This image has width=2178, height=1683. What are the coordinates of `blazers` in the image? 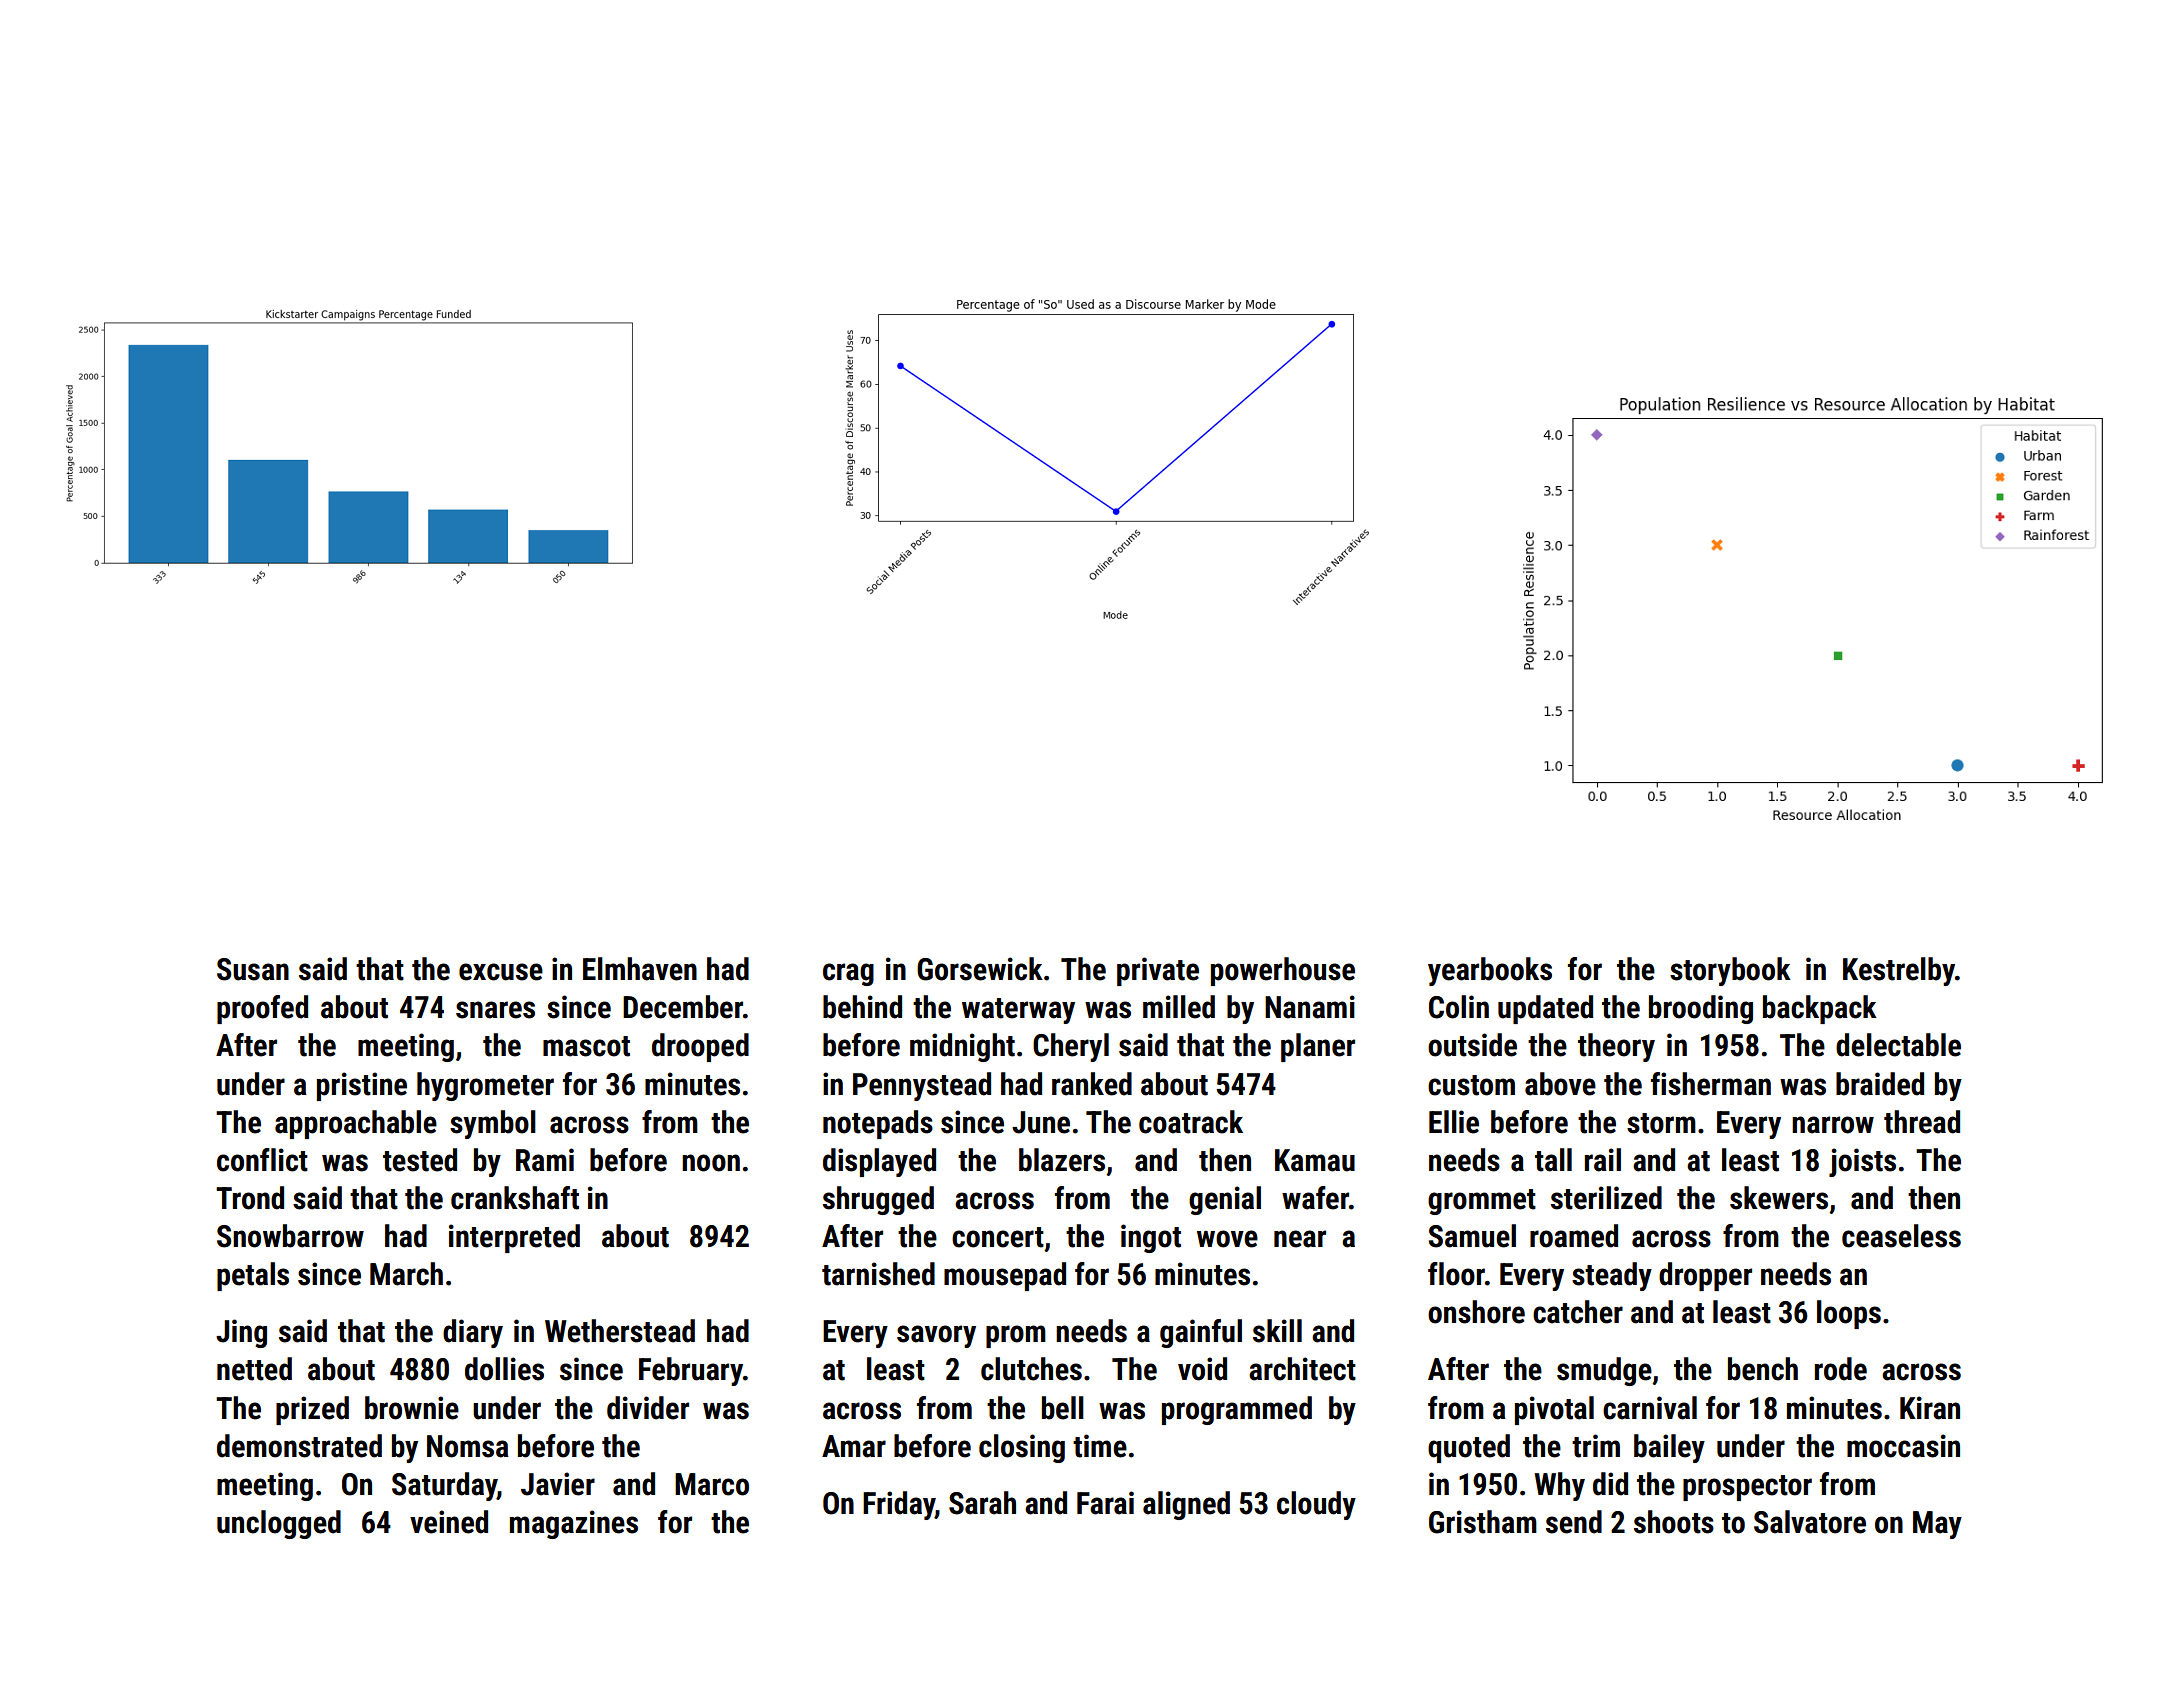 It's located at (1062, 1160).
